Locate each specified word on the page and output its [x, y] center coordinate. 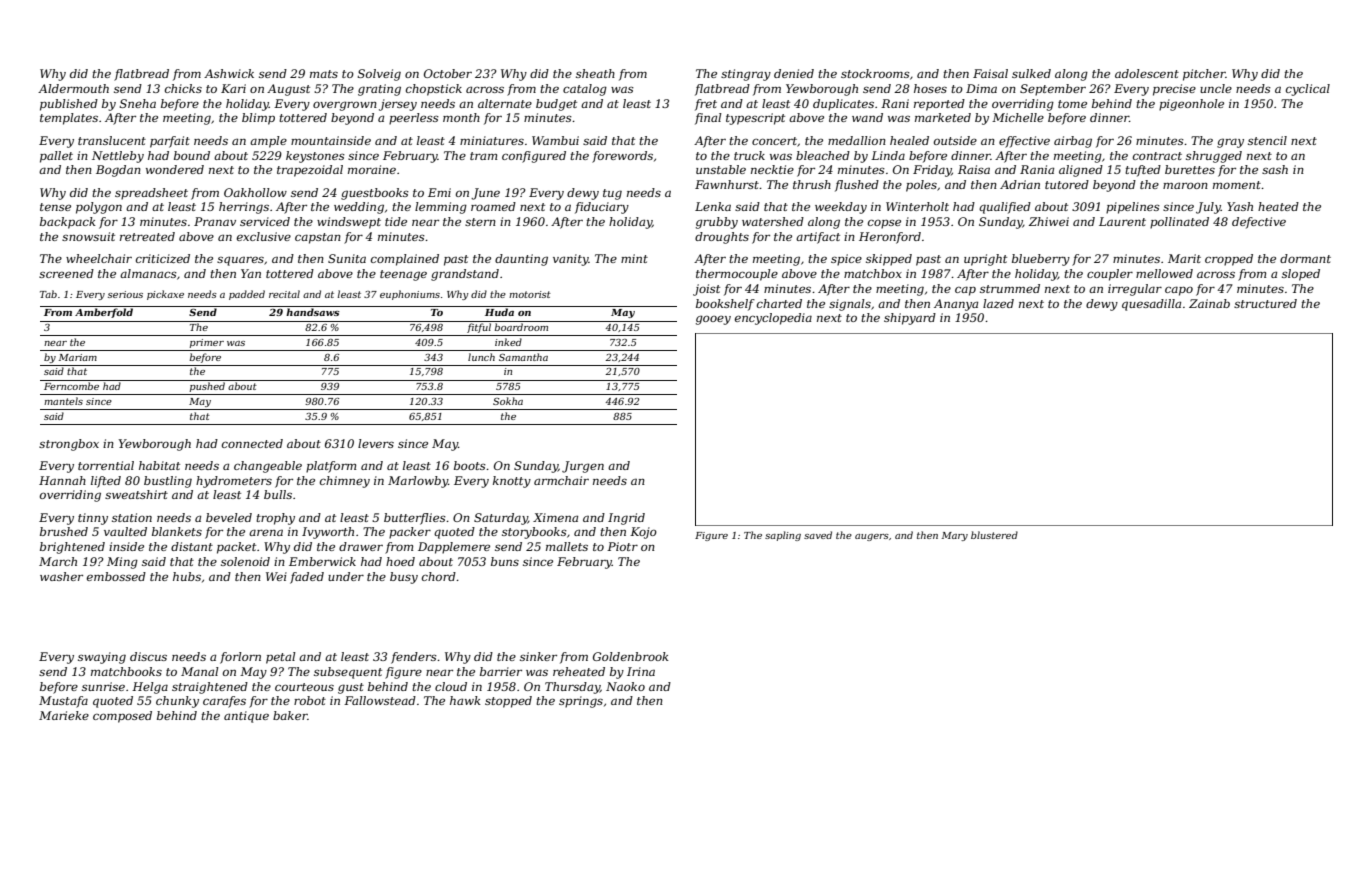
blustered [994, 535]
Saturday [501, 519]
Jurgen [583, 467]
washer [61, 576]
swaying [102, 658]
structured [1265, 303]
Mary [955, 536]
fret [706, 105]
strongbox [69, 445]
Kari [233, 88]
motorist [530, 294]
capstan [318, 238]
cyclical [1308, 90]
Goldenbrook [631, 656]
